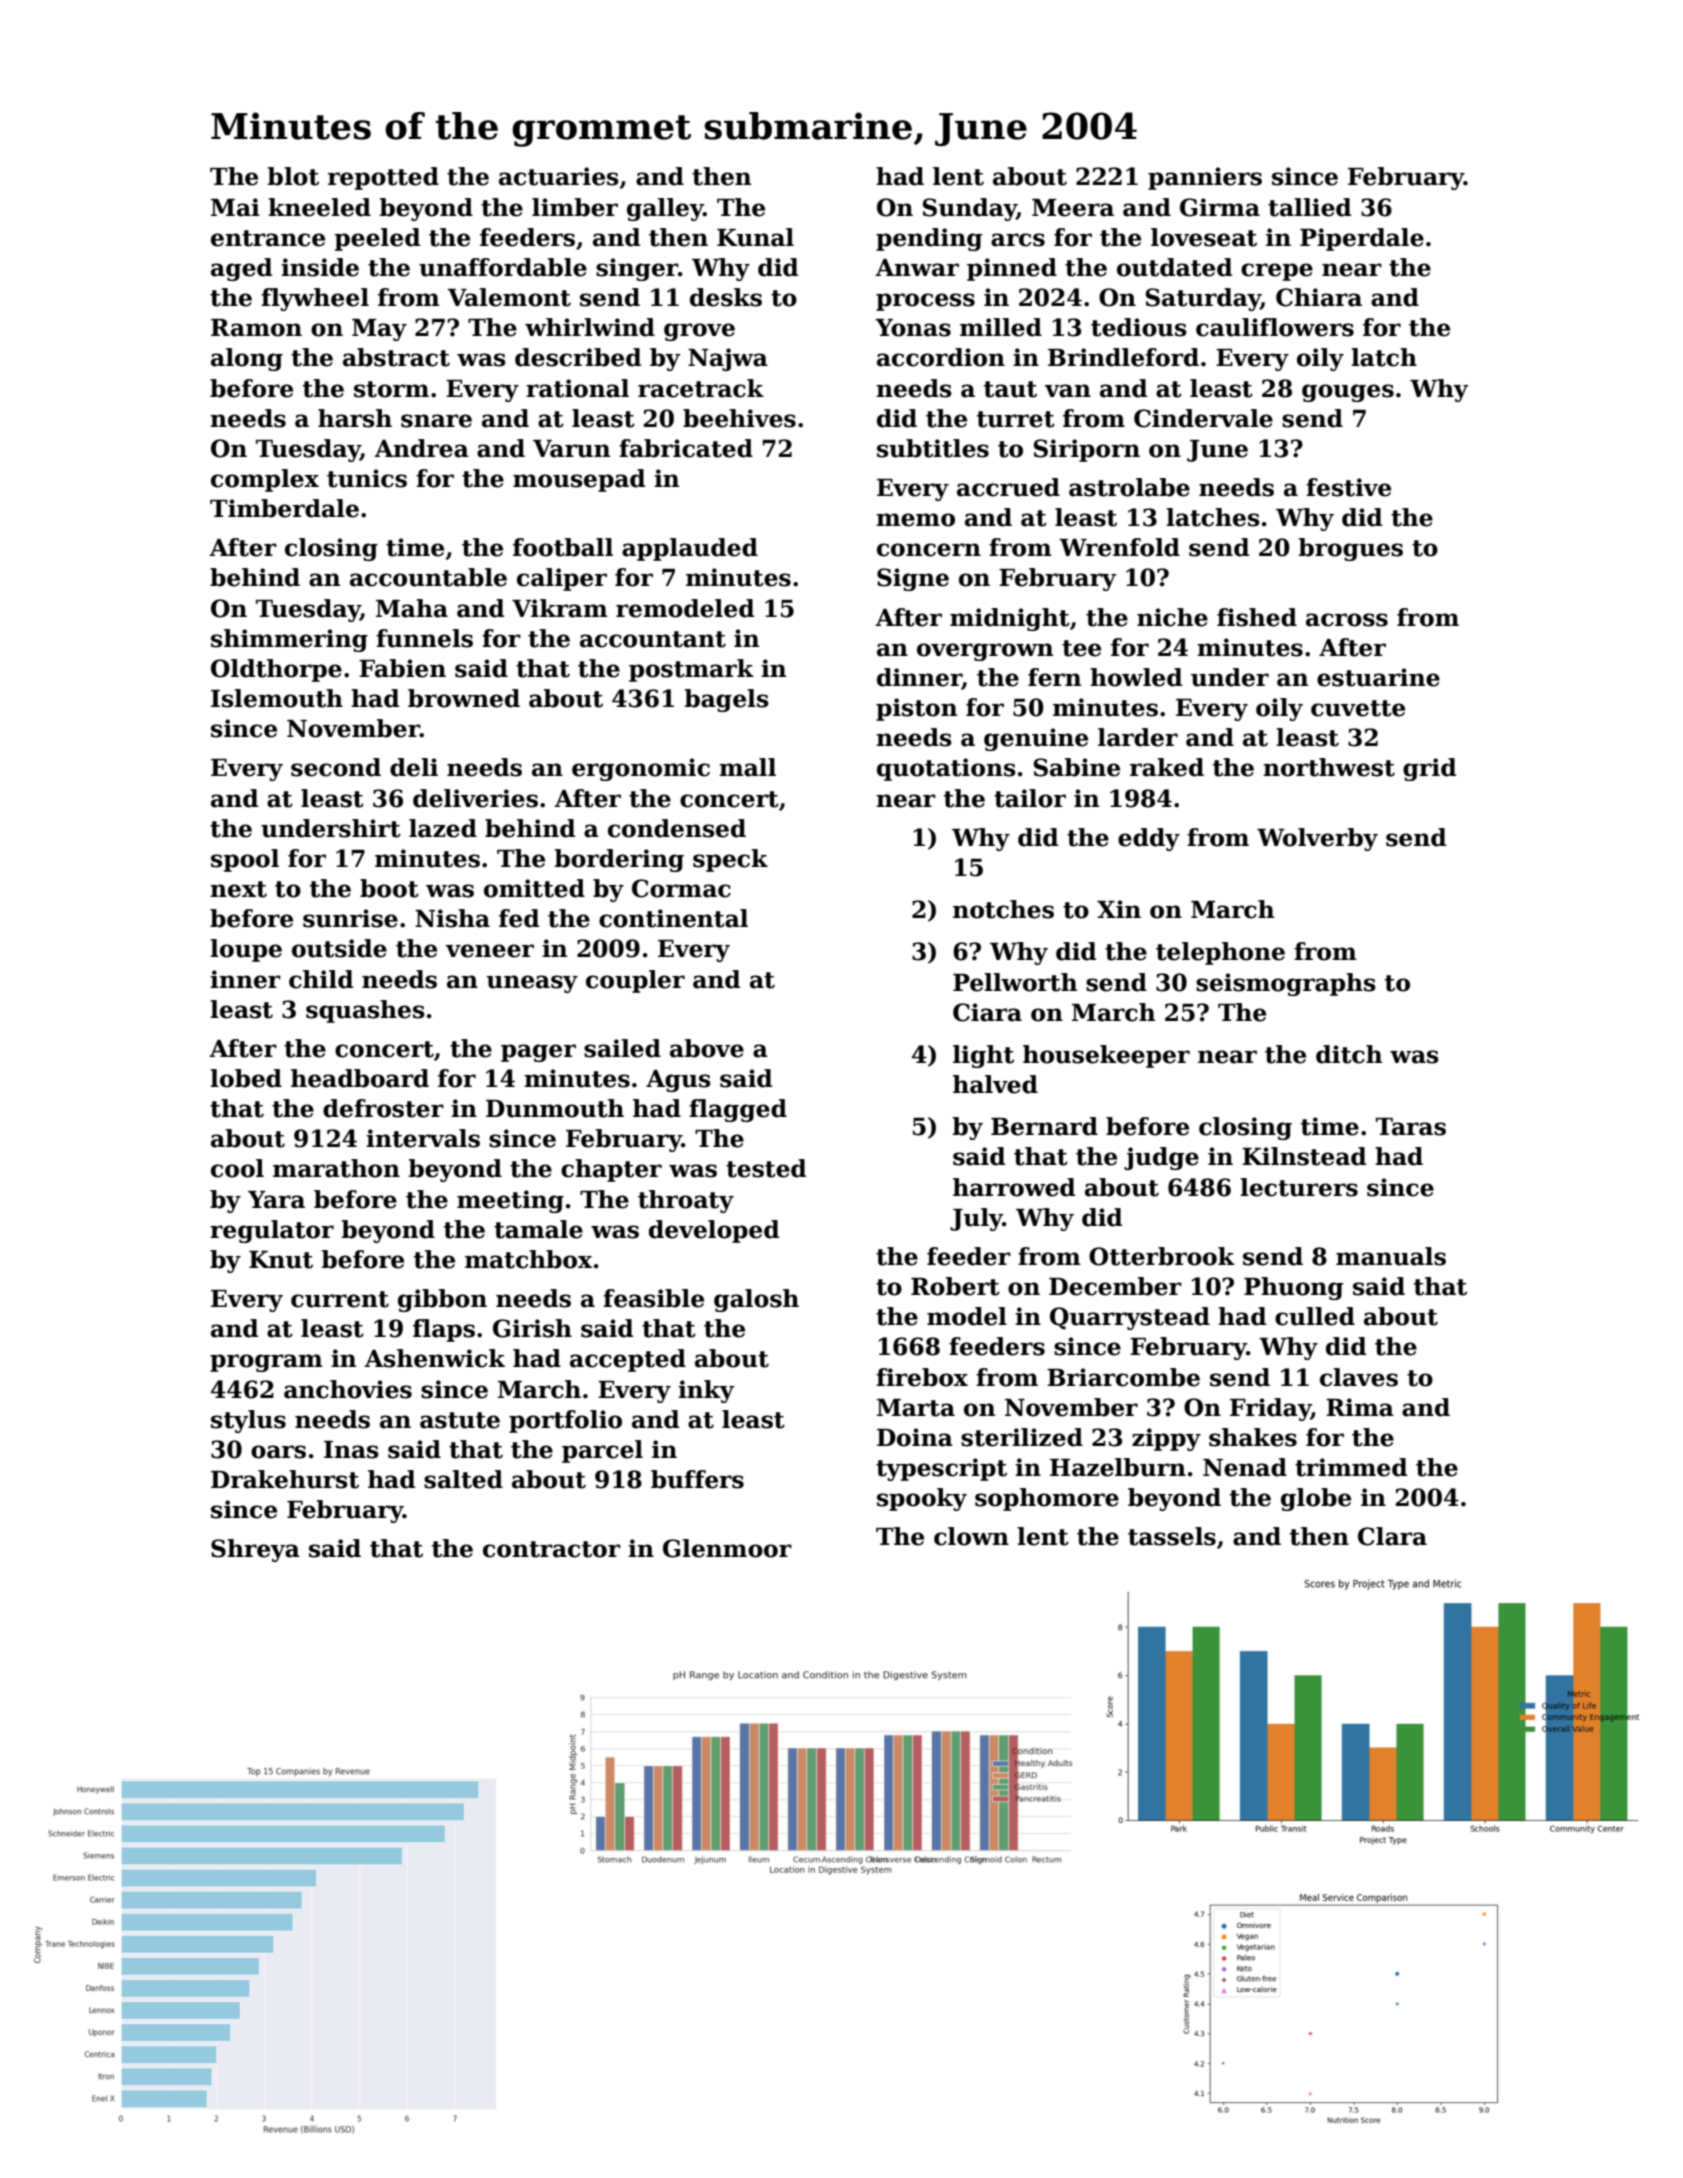 The image size is (1683, 2178). What do you see at coordinates (1286, 984) in the page?
I see `seismographs` at bounding box center [1286, 984].
